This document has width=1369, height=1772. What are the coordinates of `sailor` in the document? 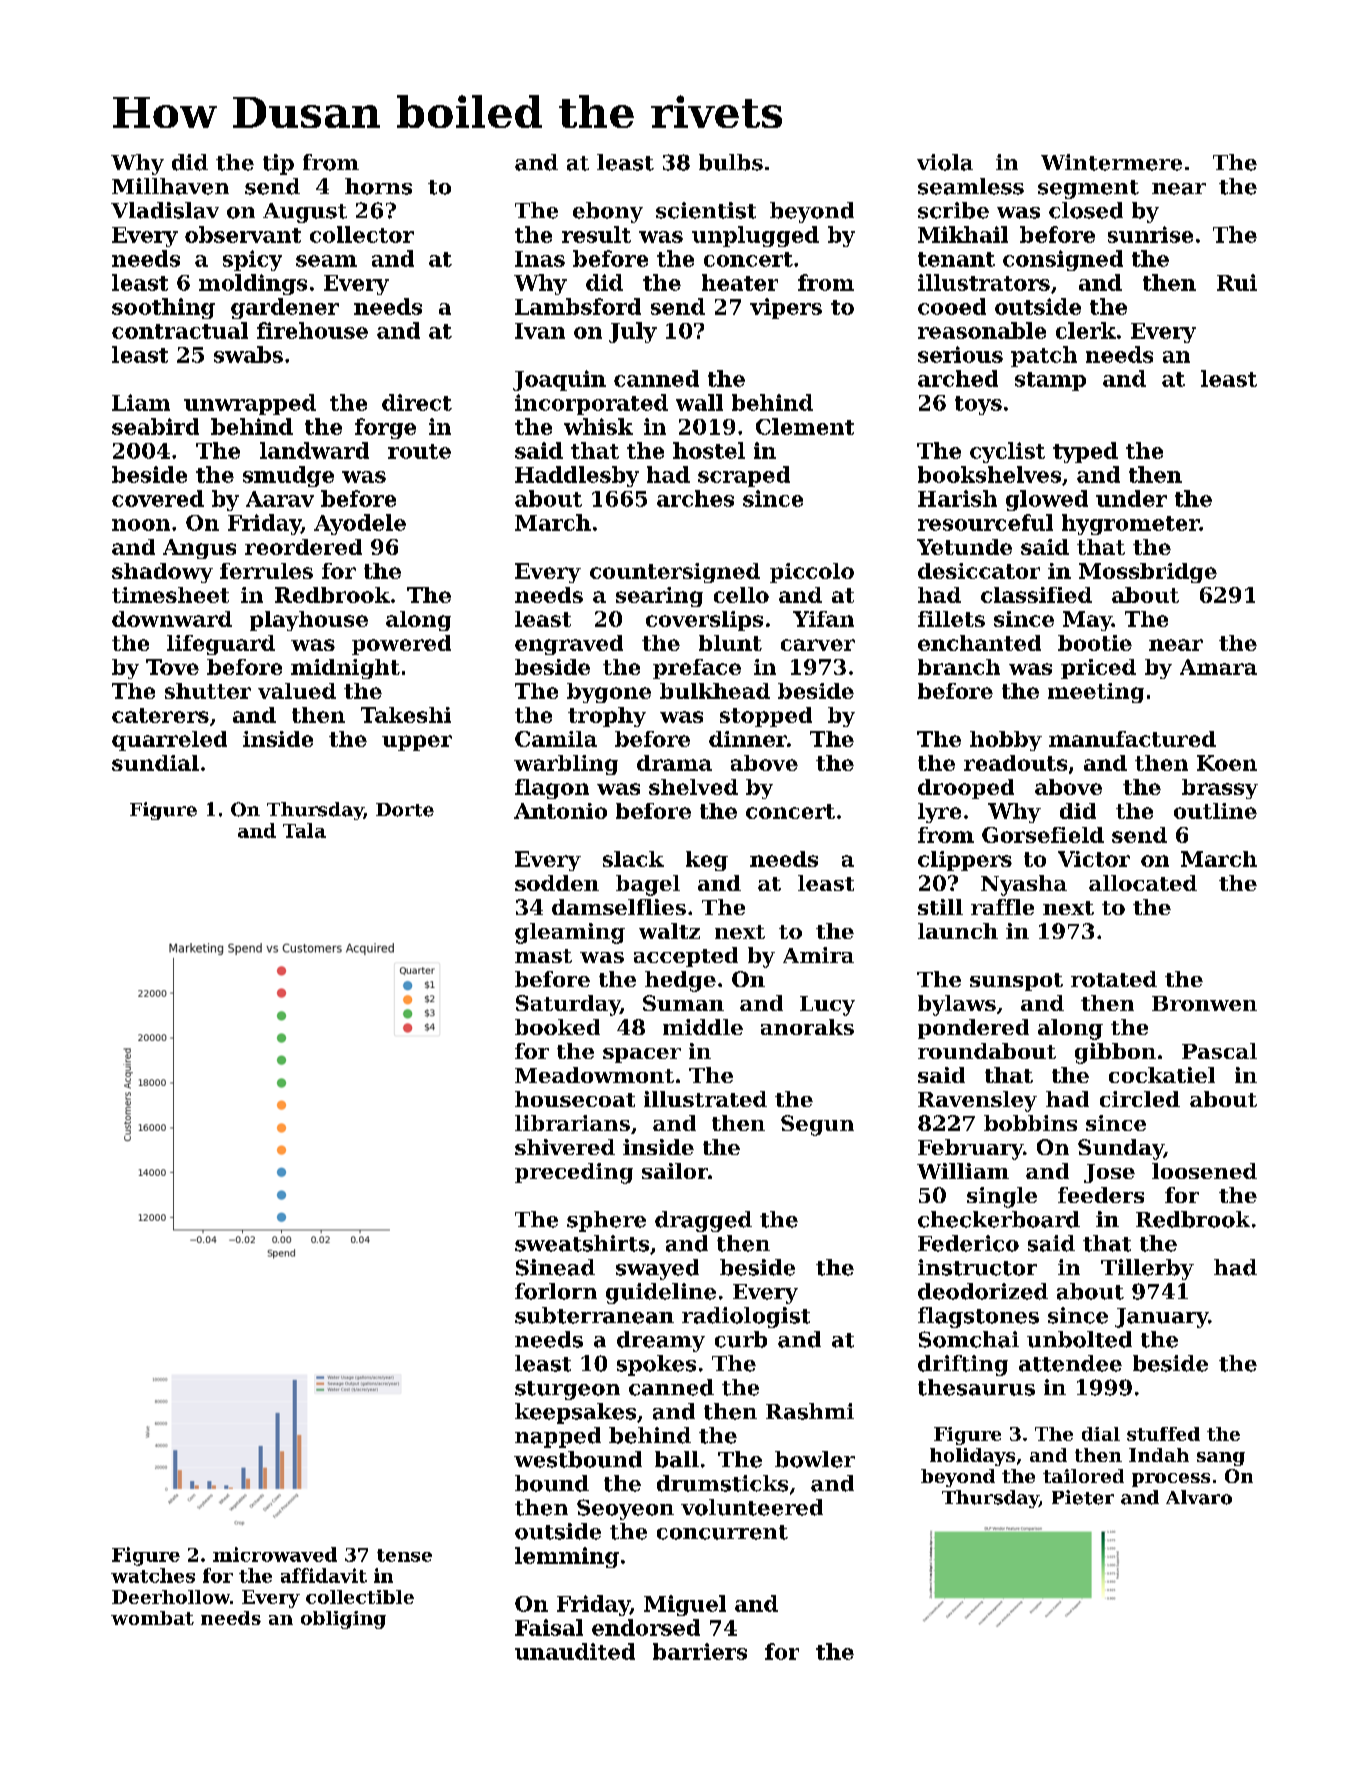 It's located at (675, 1171).
